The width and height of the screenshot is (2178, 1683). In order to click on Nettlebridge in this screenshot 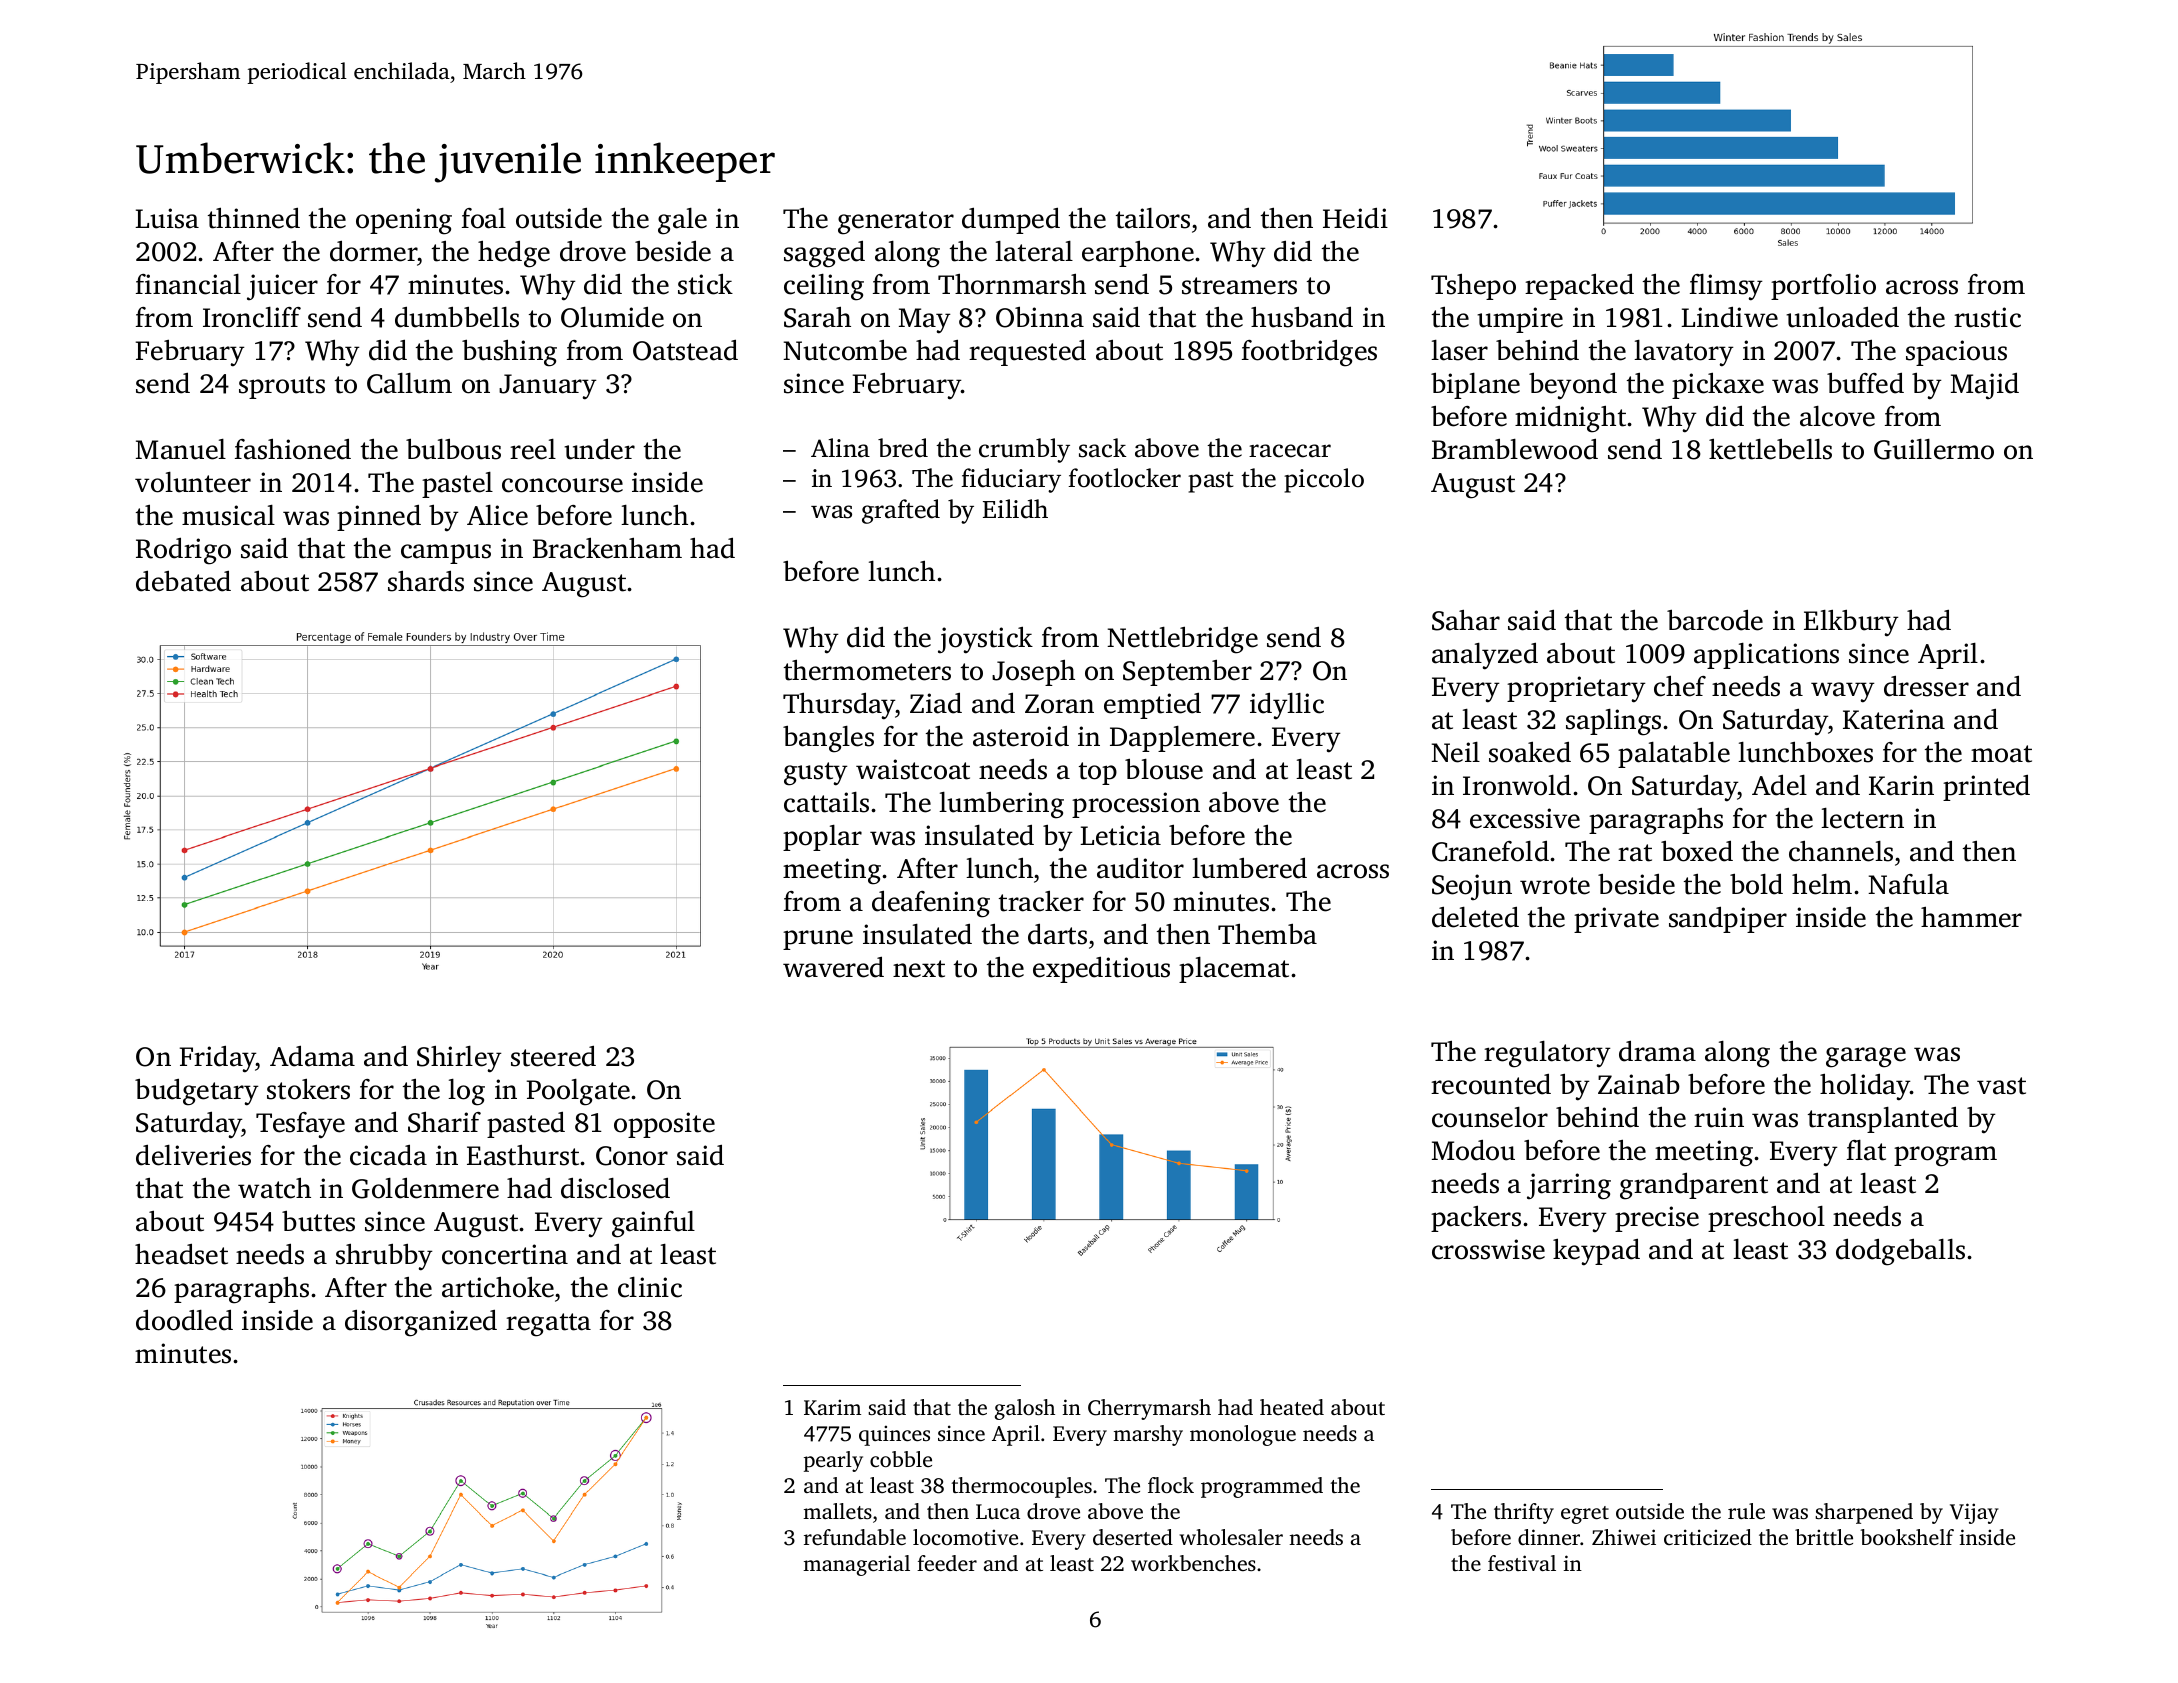, I will do `click(1182, 640)`.
